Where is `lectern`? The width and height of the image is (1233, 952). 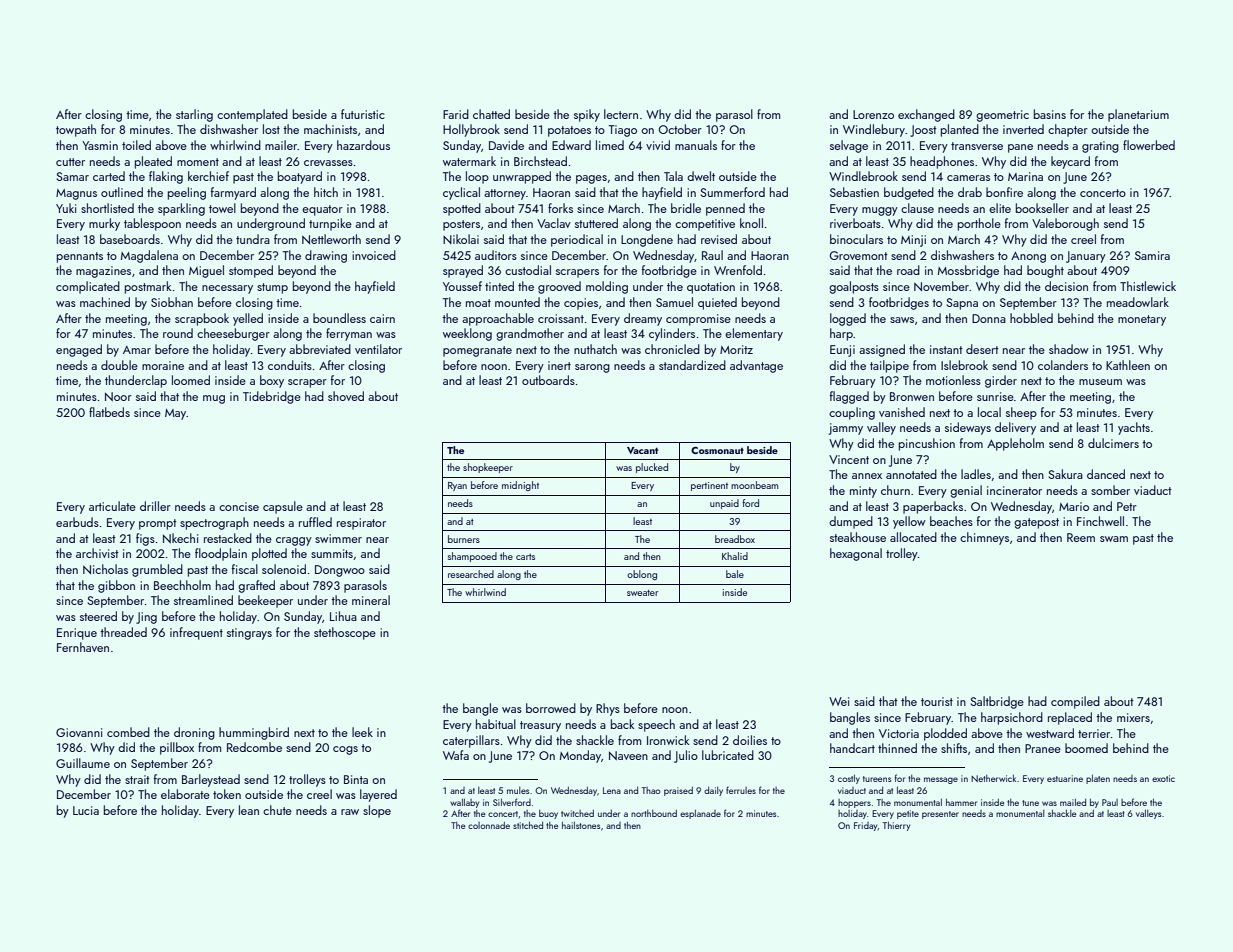 lectern is located at coordinates (621, 114).
